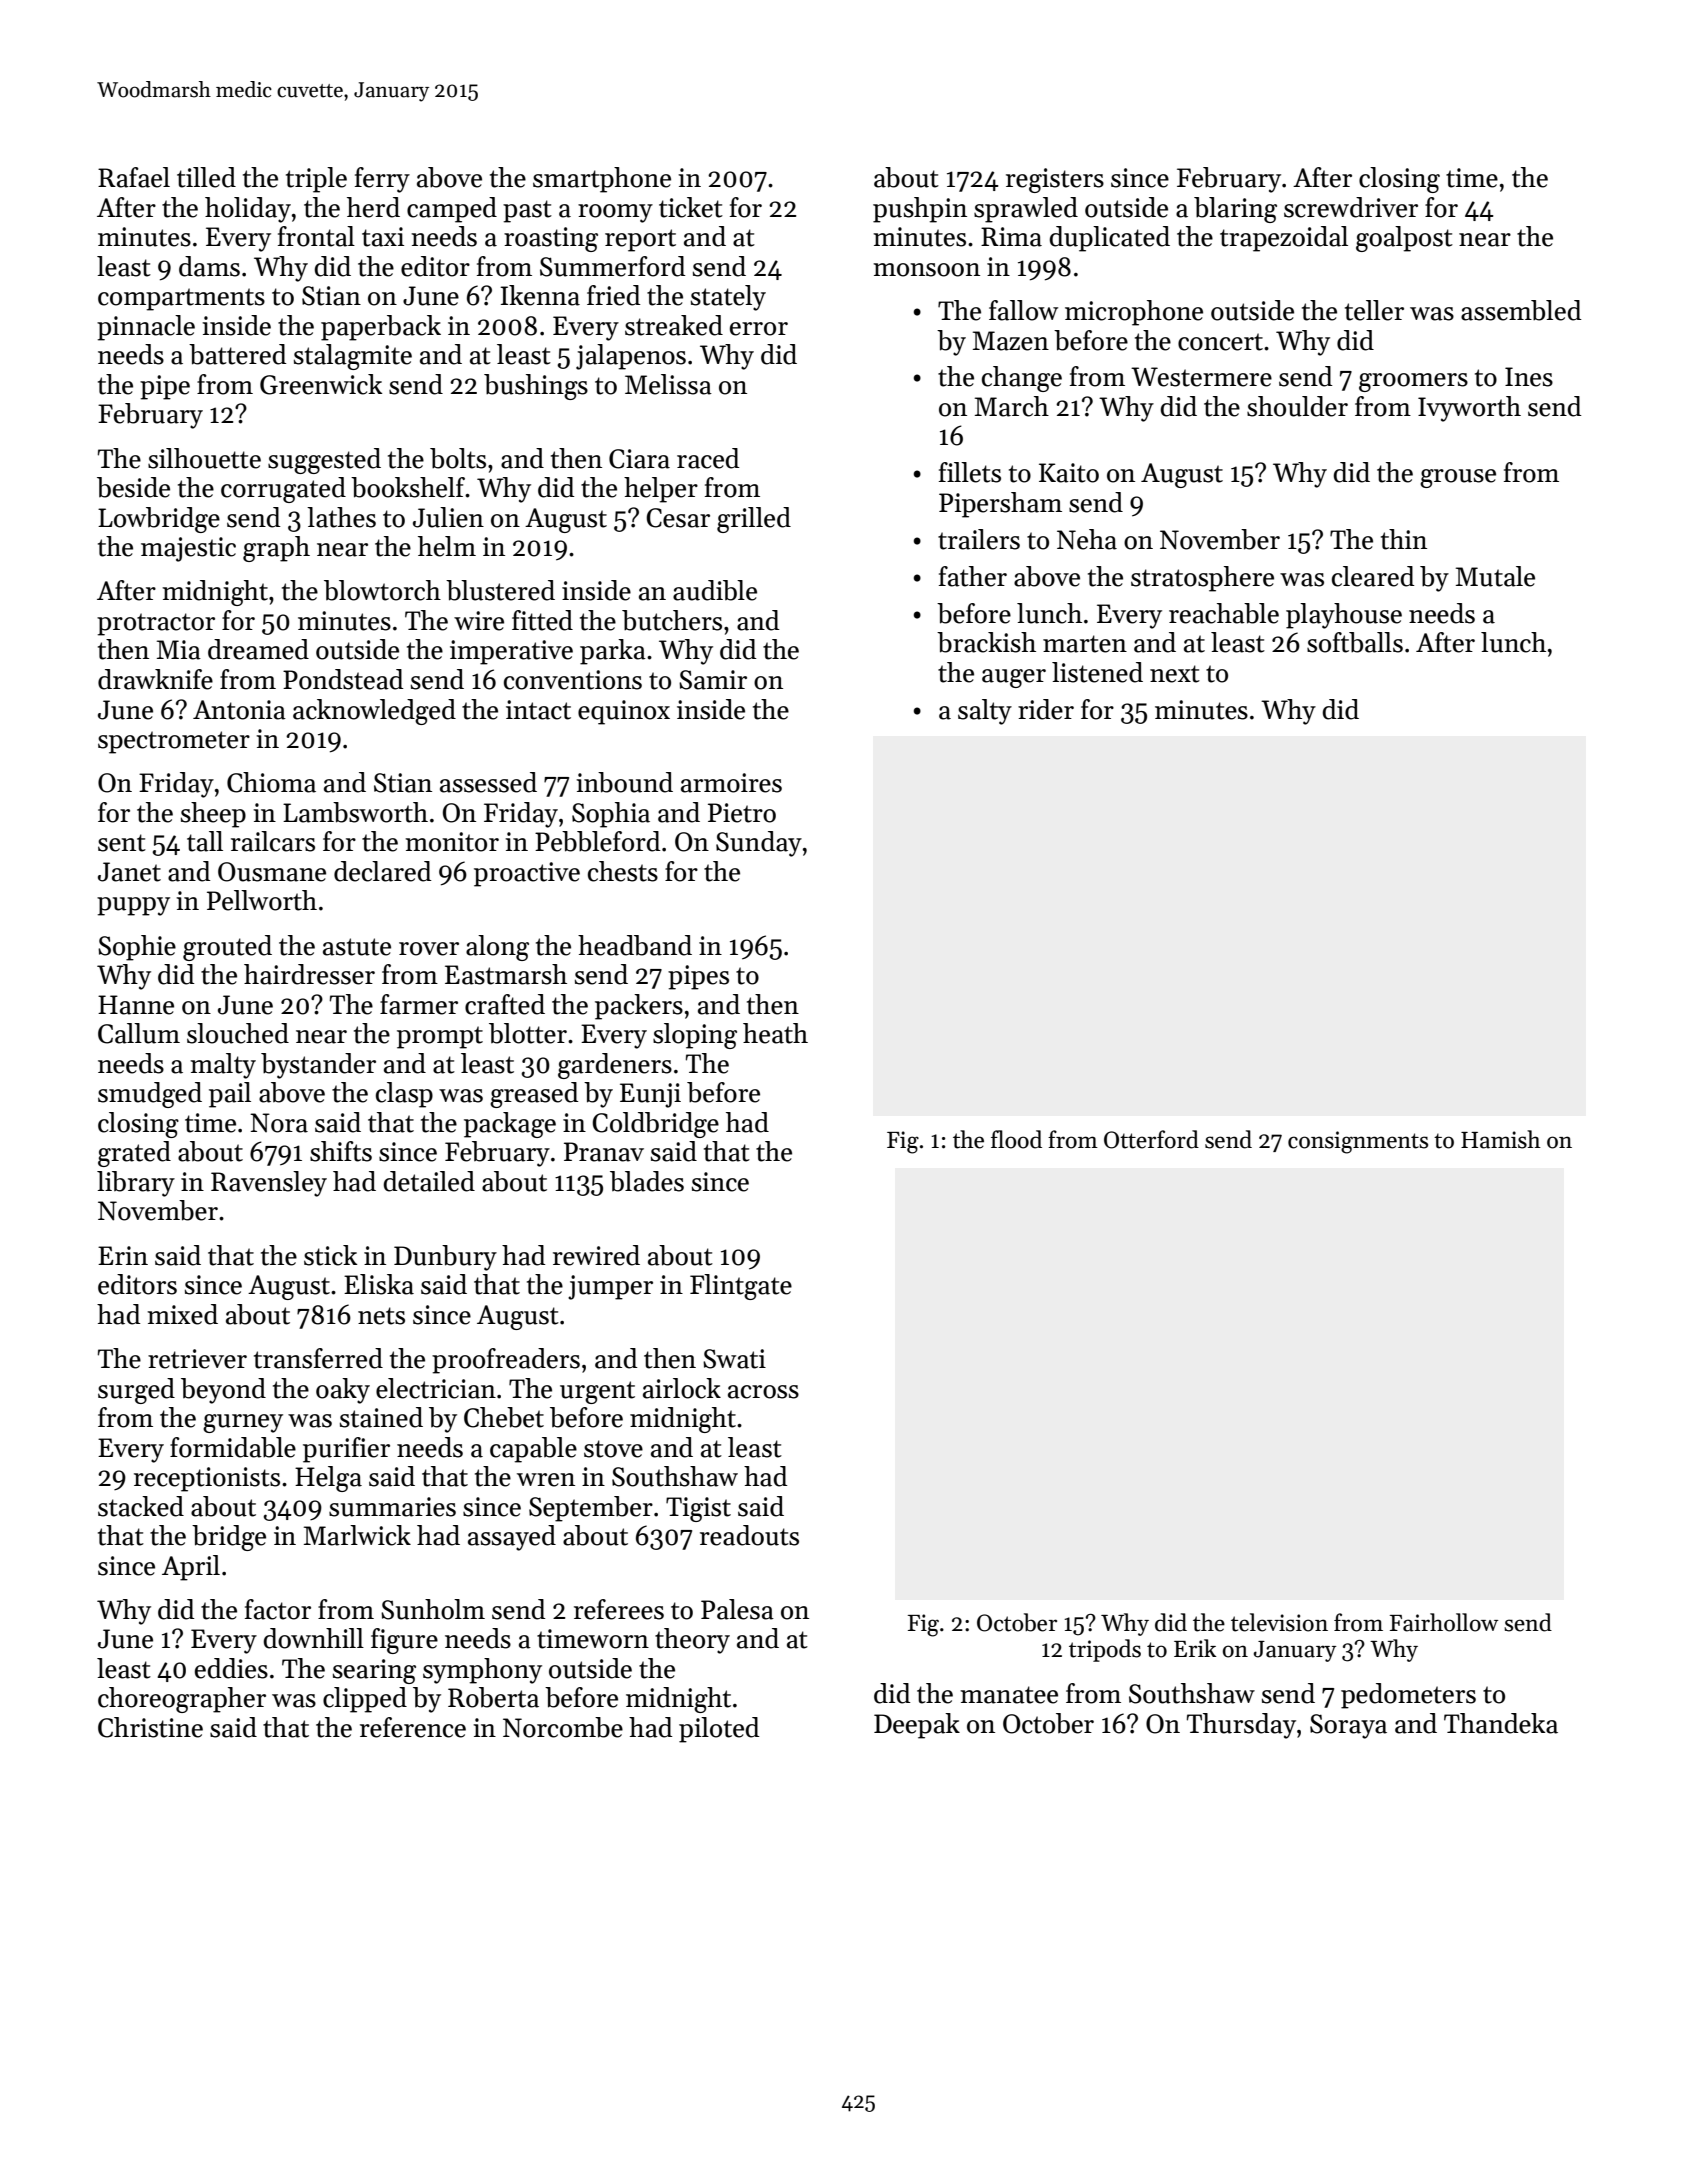 Image resolution: width=1683 pixels, height=2178 pixels. I want to click on Thursday, so click(1241, 1726).
